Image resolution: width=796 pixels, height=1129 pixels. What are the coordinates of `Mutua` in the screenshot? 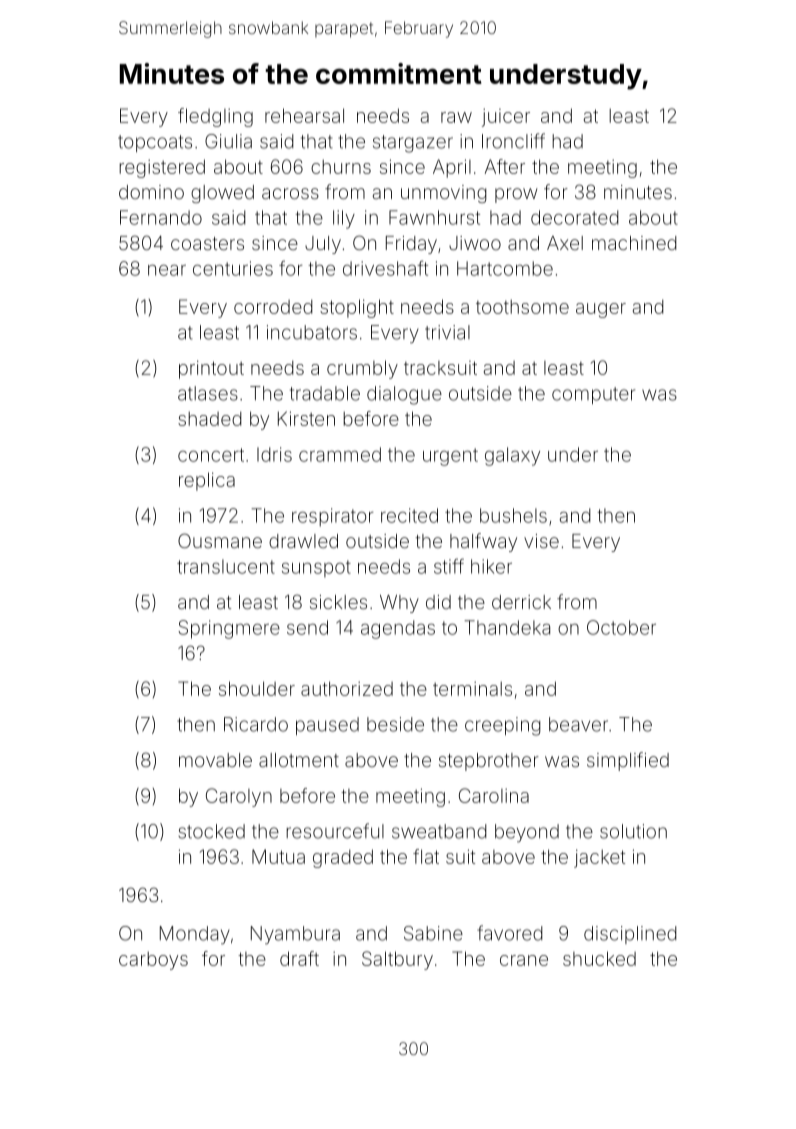 It's located at (278, 856).
